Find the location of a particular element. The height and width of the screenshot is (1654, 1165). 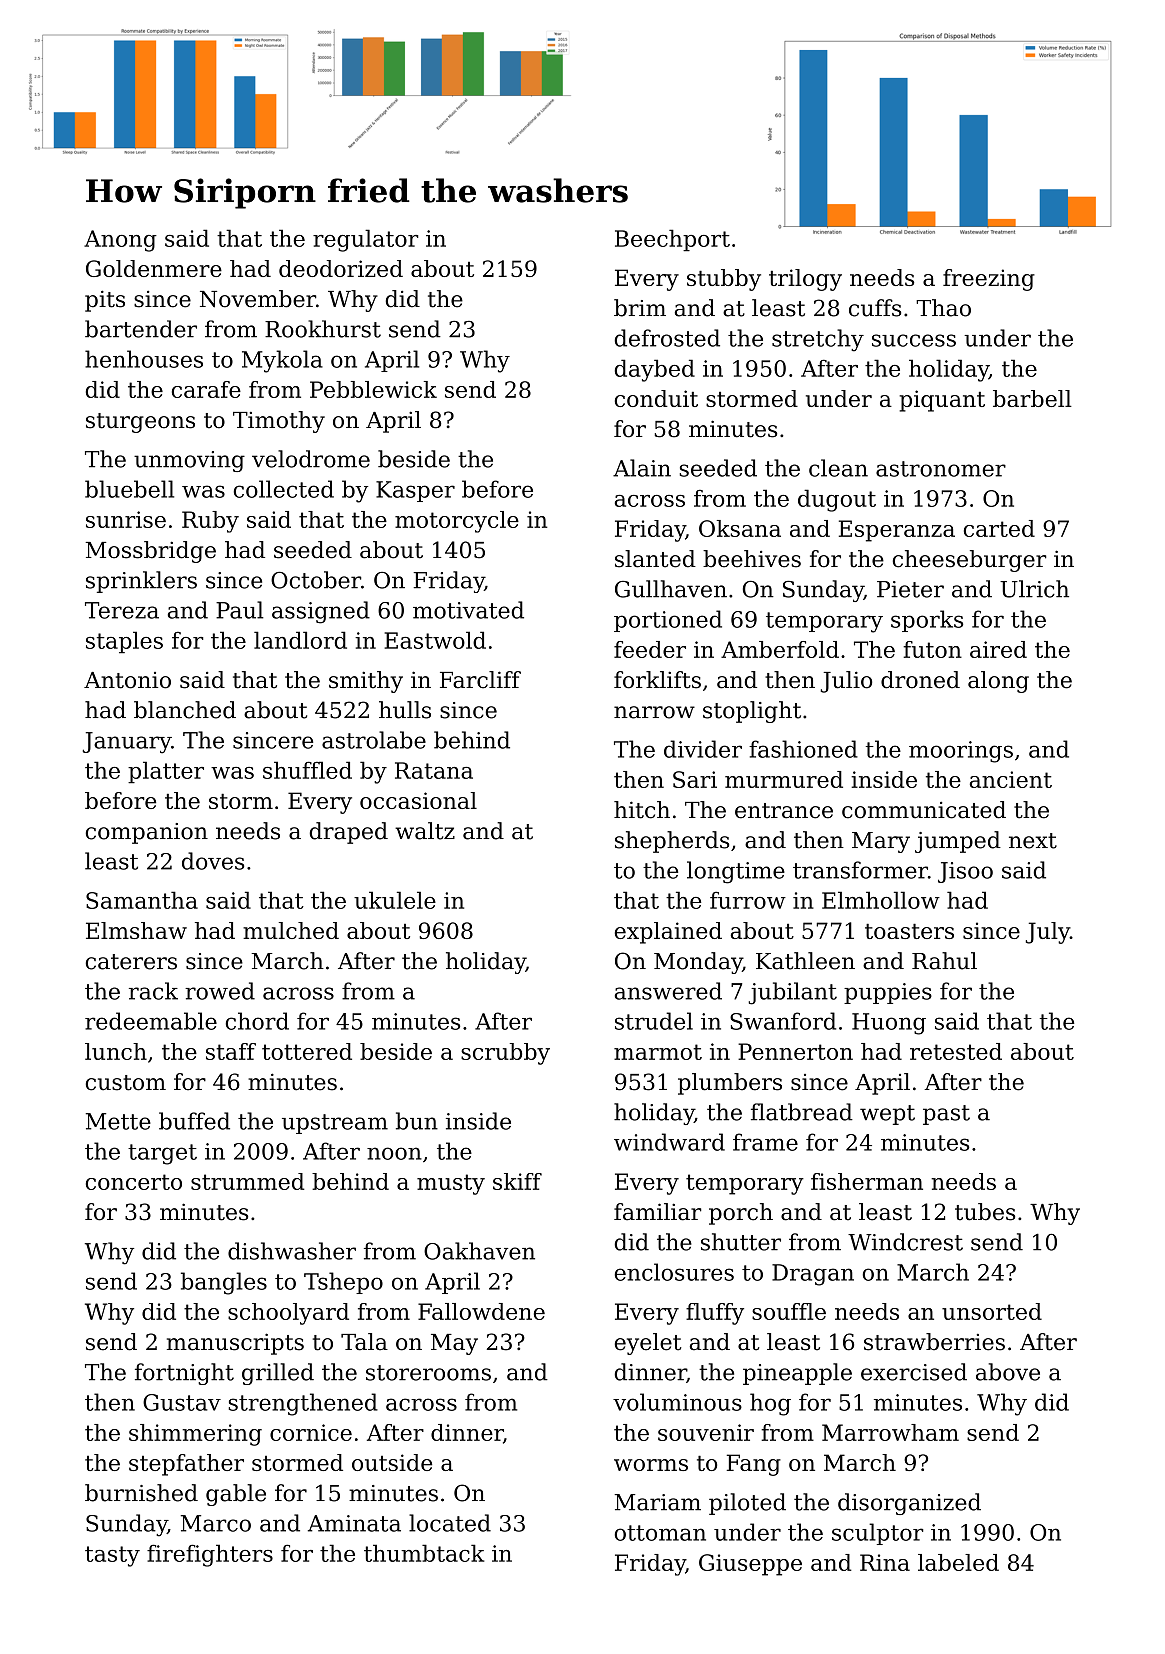

Rahul is located at coordinates (944, 961).
